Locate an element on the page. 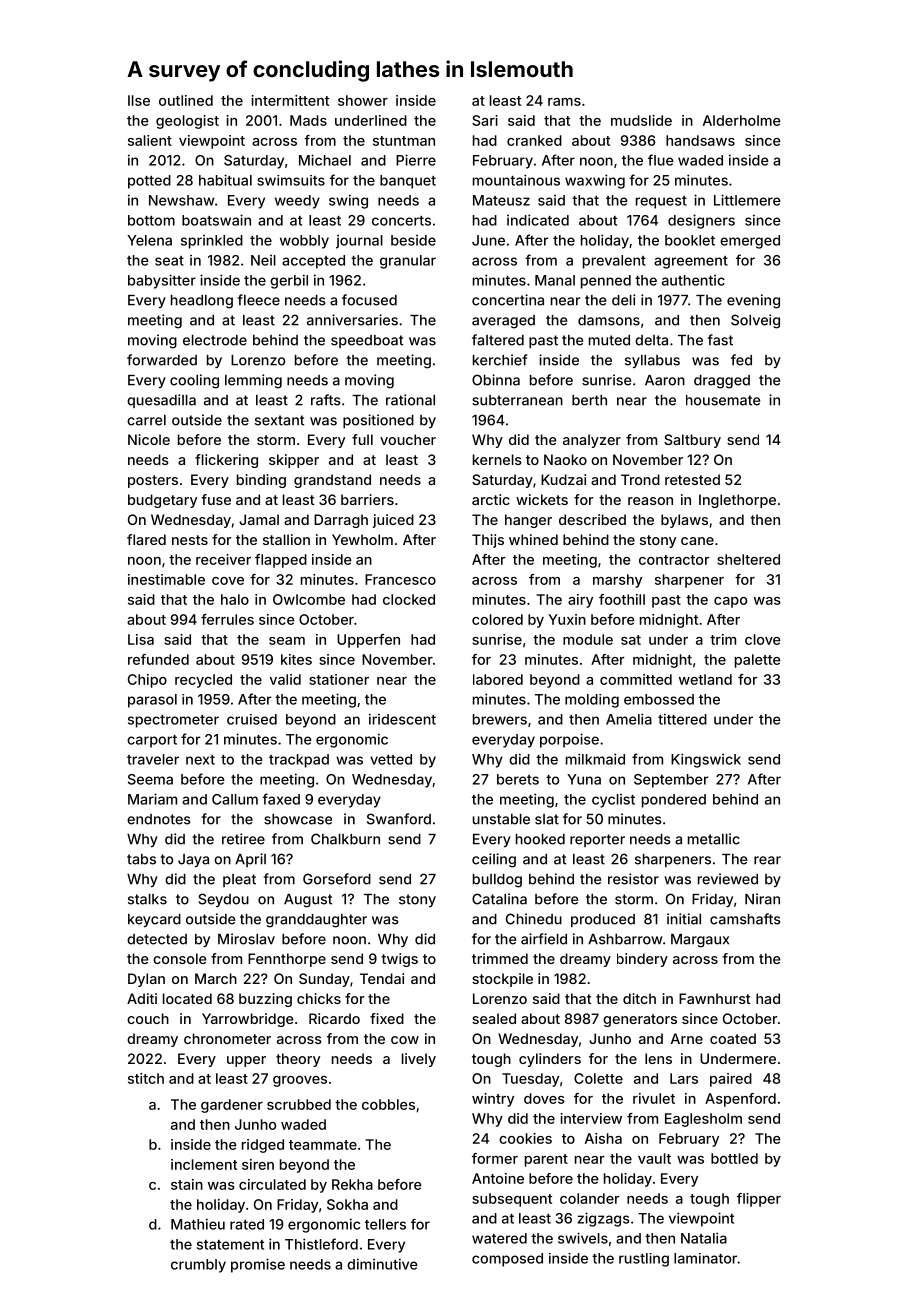 The image size is (908, 1316). brewers is located at coordinates (500, 719).
